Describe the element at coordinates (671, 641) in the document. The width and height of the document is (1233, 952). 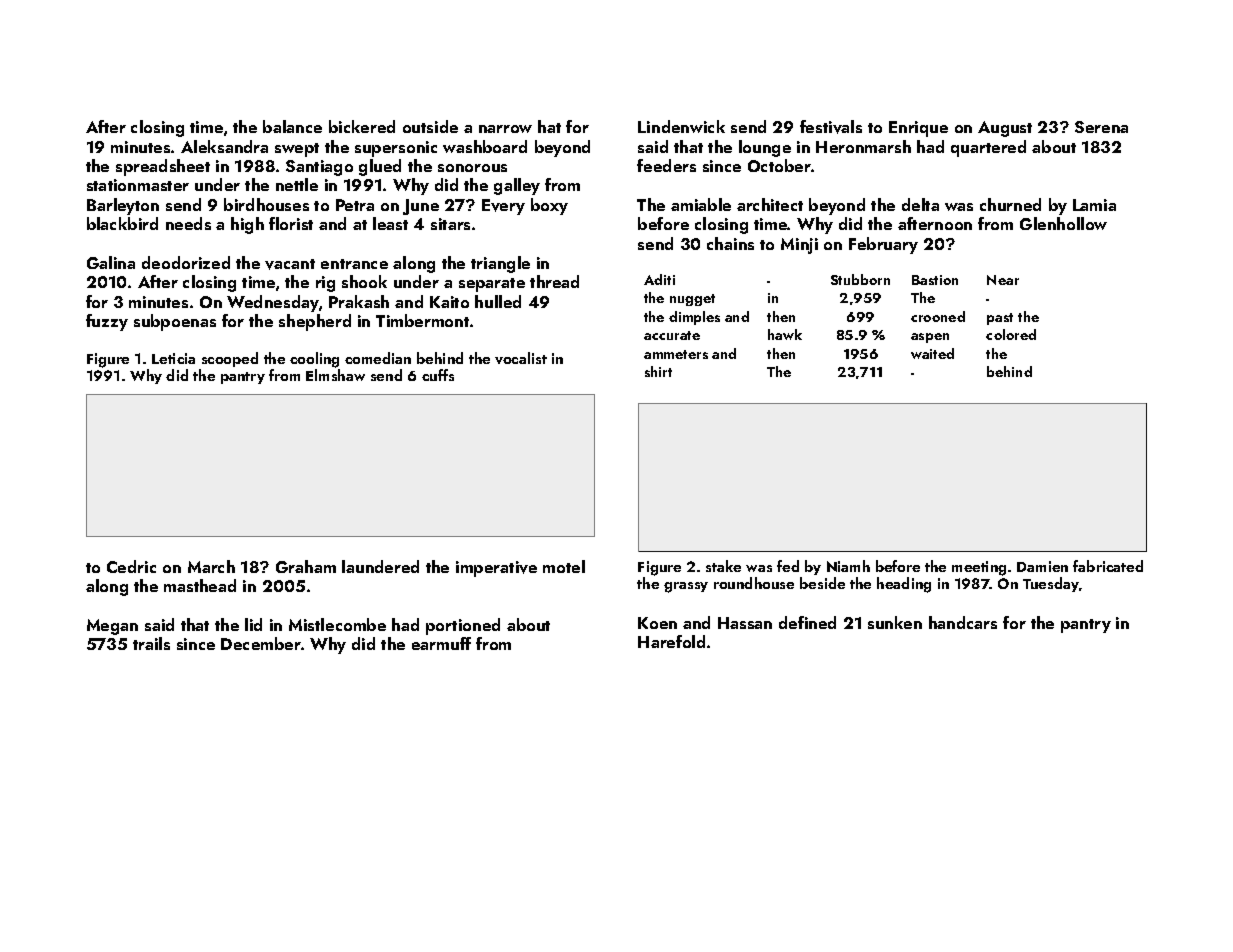
I see `Harefold` at that location.
